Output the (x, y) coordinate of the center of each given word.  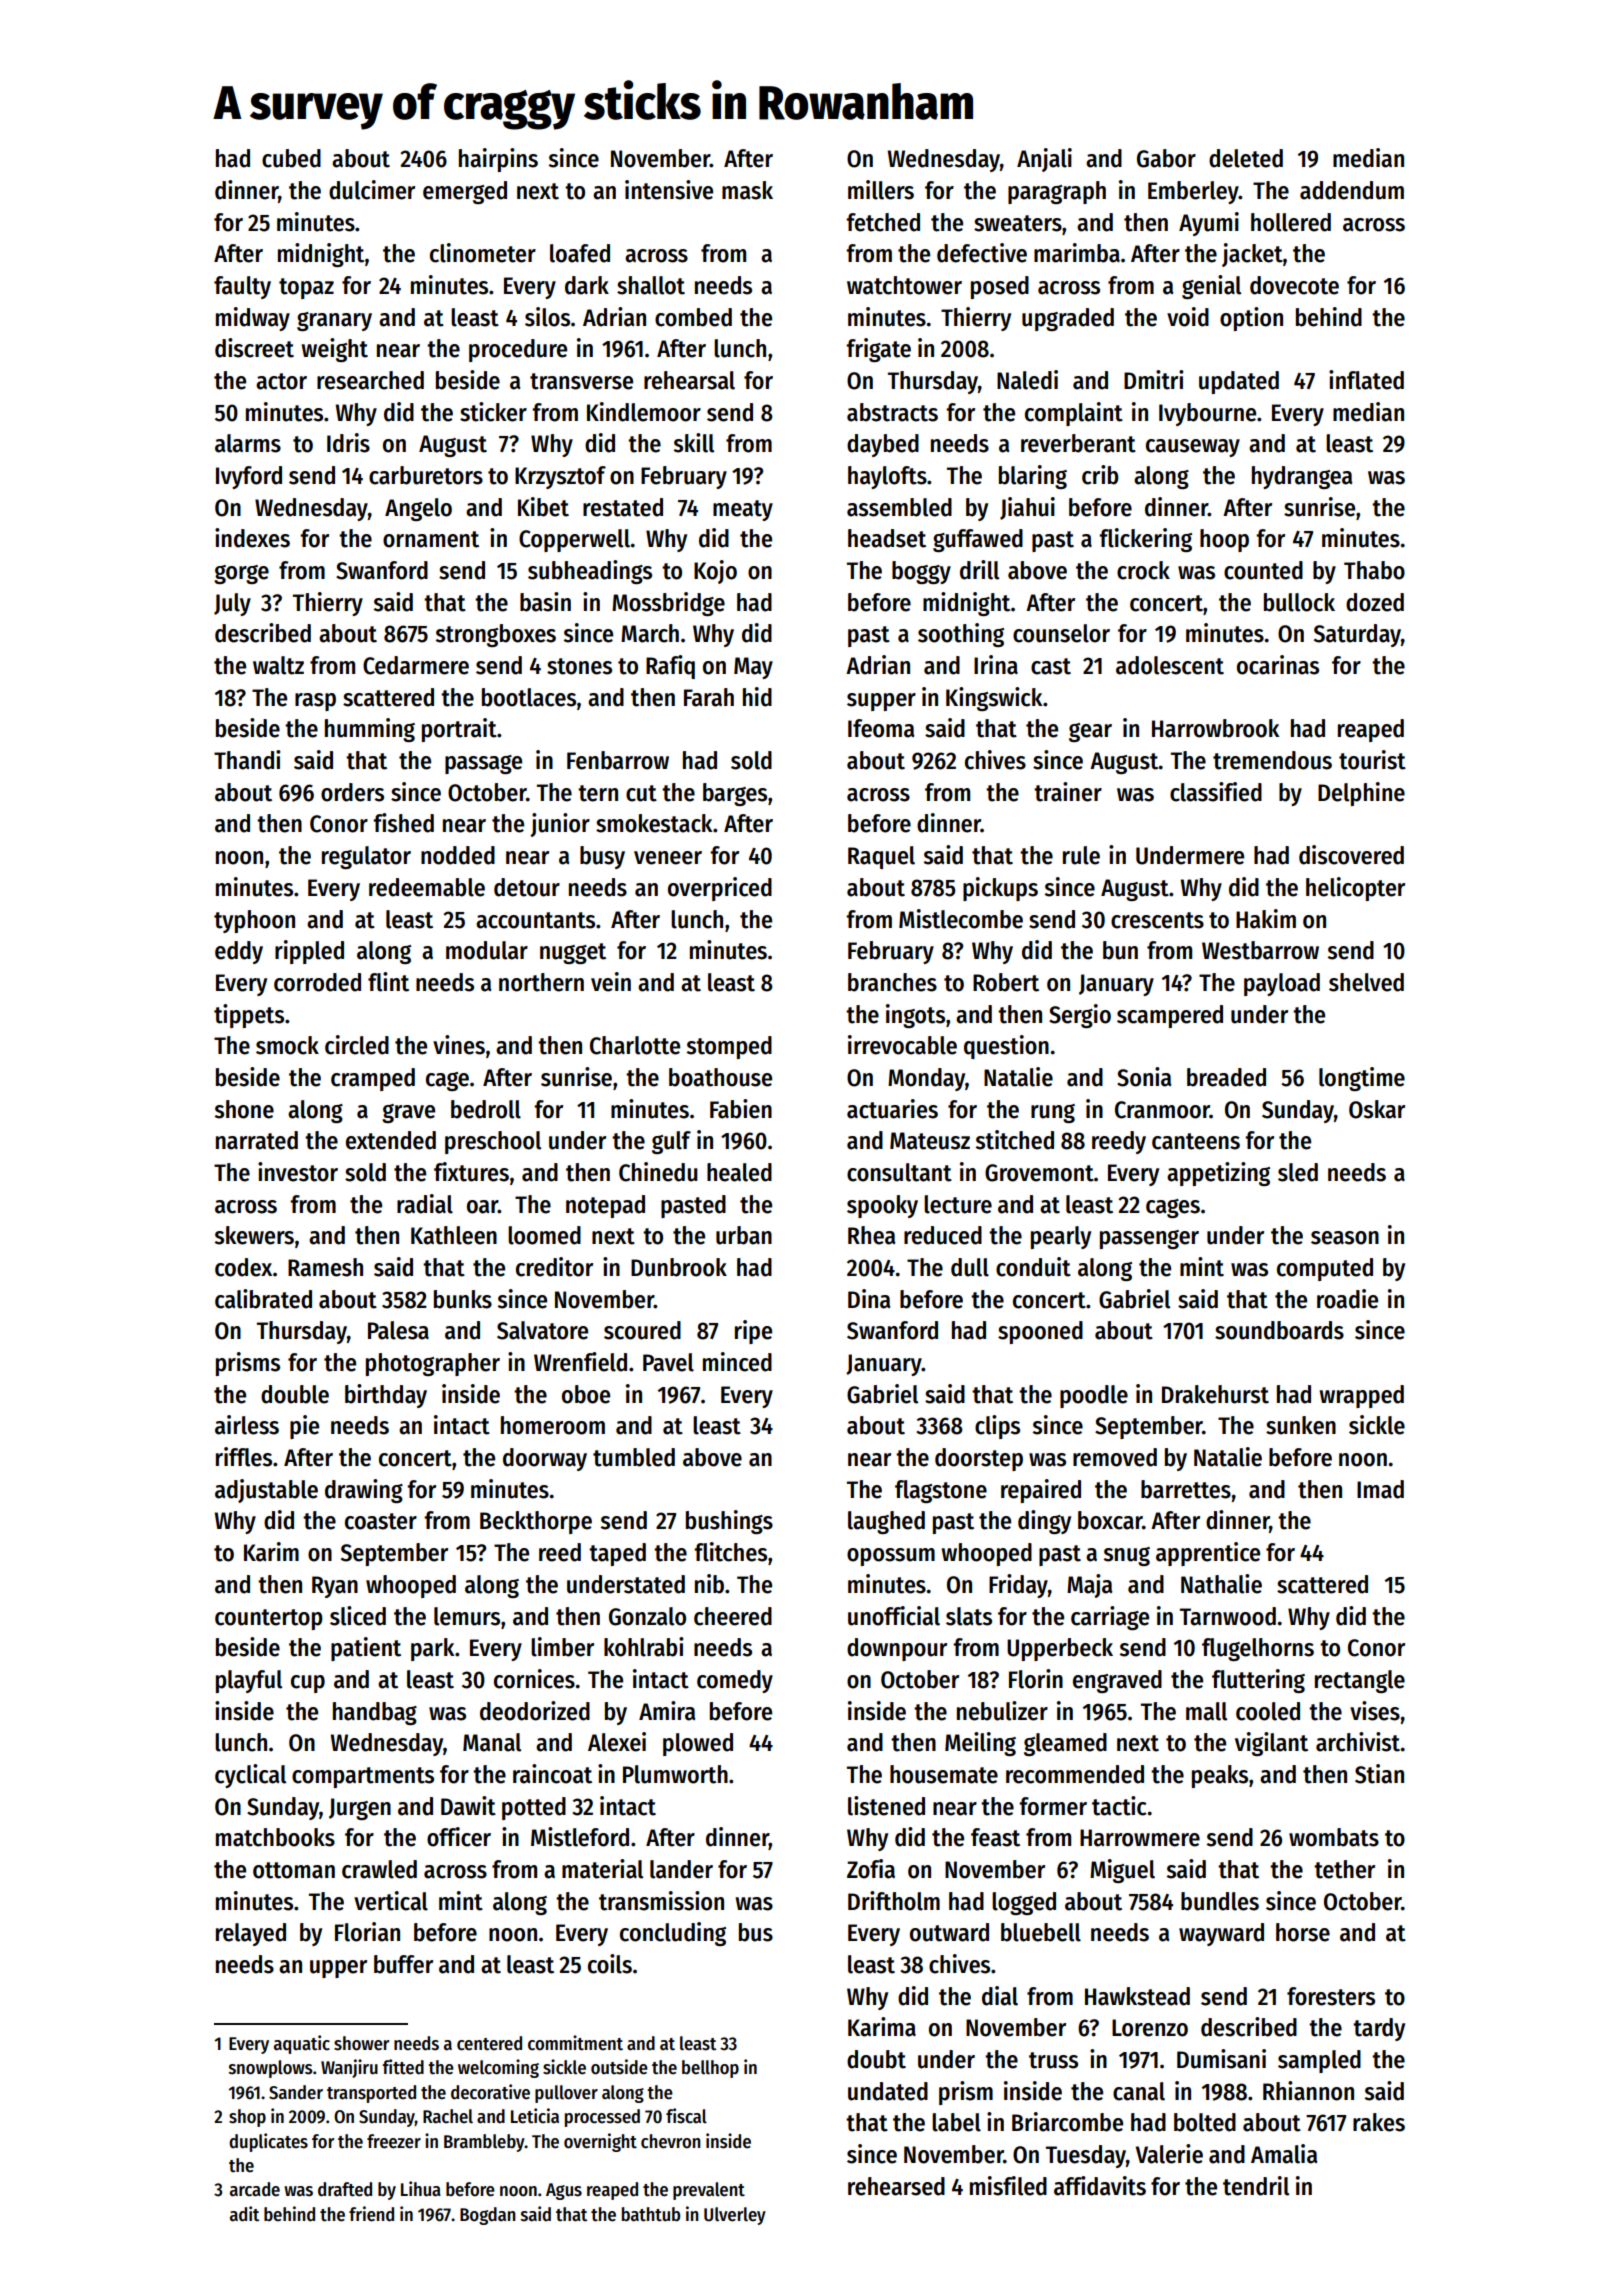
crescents (1157, 920)
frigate (878, 350)
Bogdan (488, 2216)
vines (459, 1045)
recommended (1075, 1774)
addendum (1352, 190)
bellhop (710, 2069)
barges (735, 794)
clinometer (483, 253)
